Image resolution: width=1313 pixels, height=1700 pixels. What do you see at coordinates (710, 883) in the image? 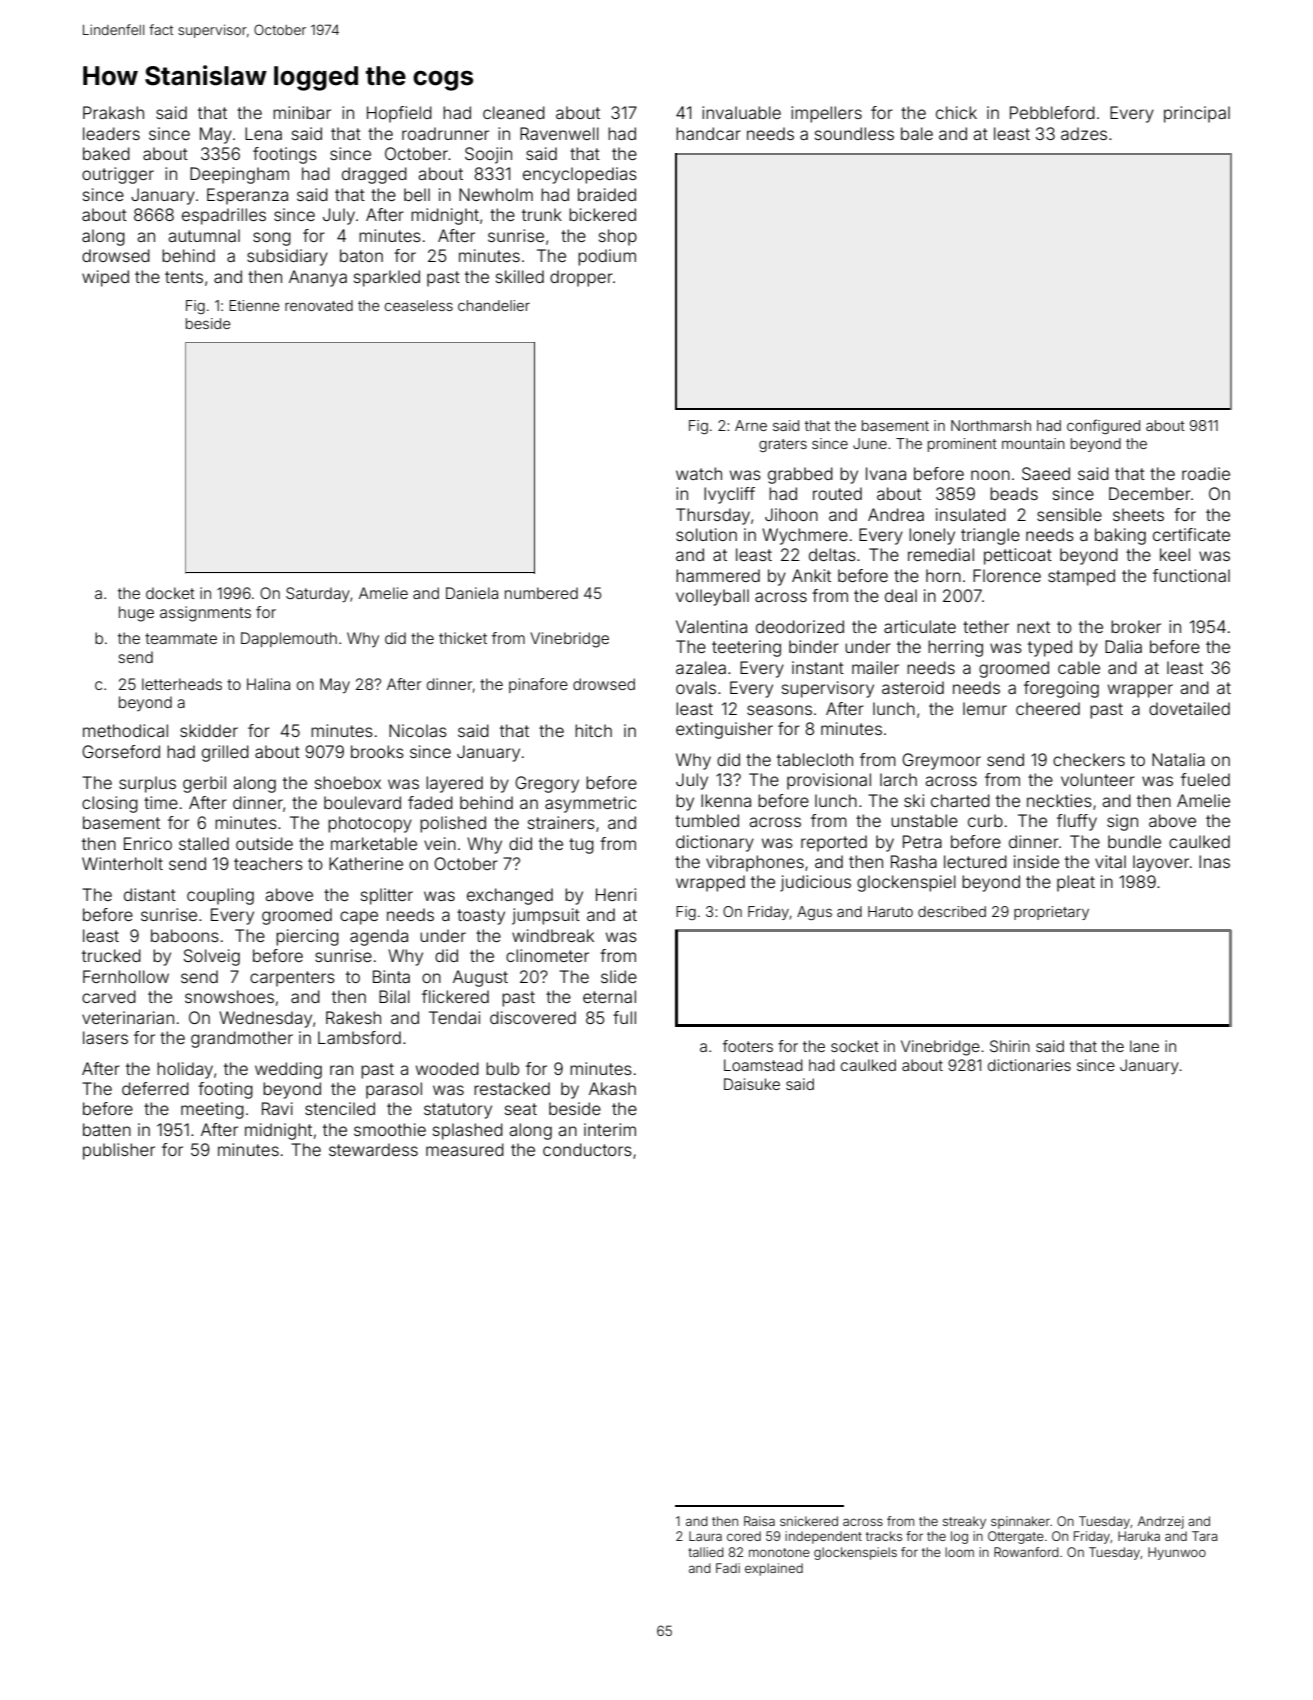
I see `wrapped` at bounding box center [710, 883].
